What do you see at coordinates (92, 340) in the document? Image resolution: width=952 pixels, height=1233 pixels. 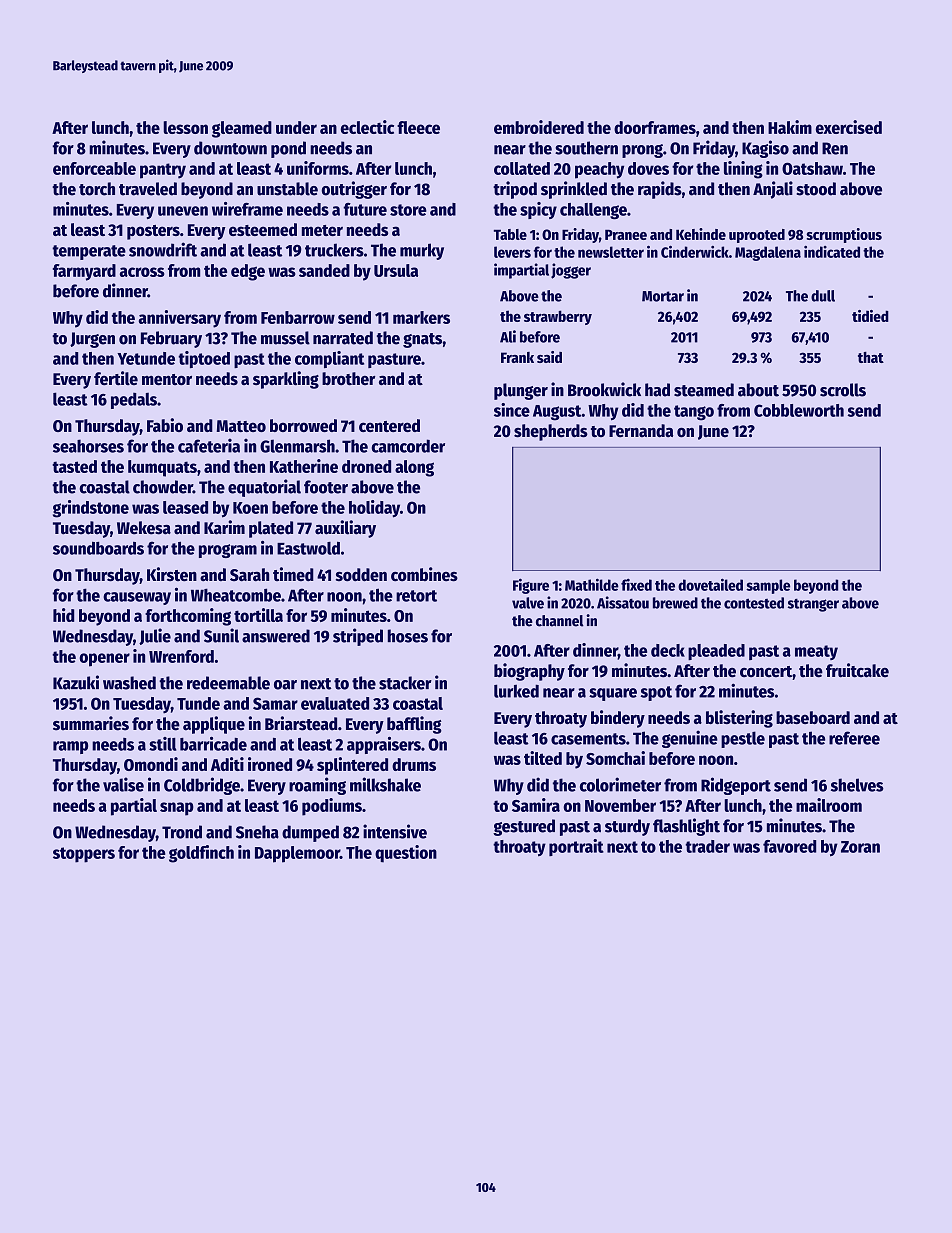 I see `Jurgen` at bounding box center [92, 340].
